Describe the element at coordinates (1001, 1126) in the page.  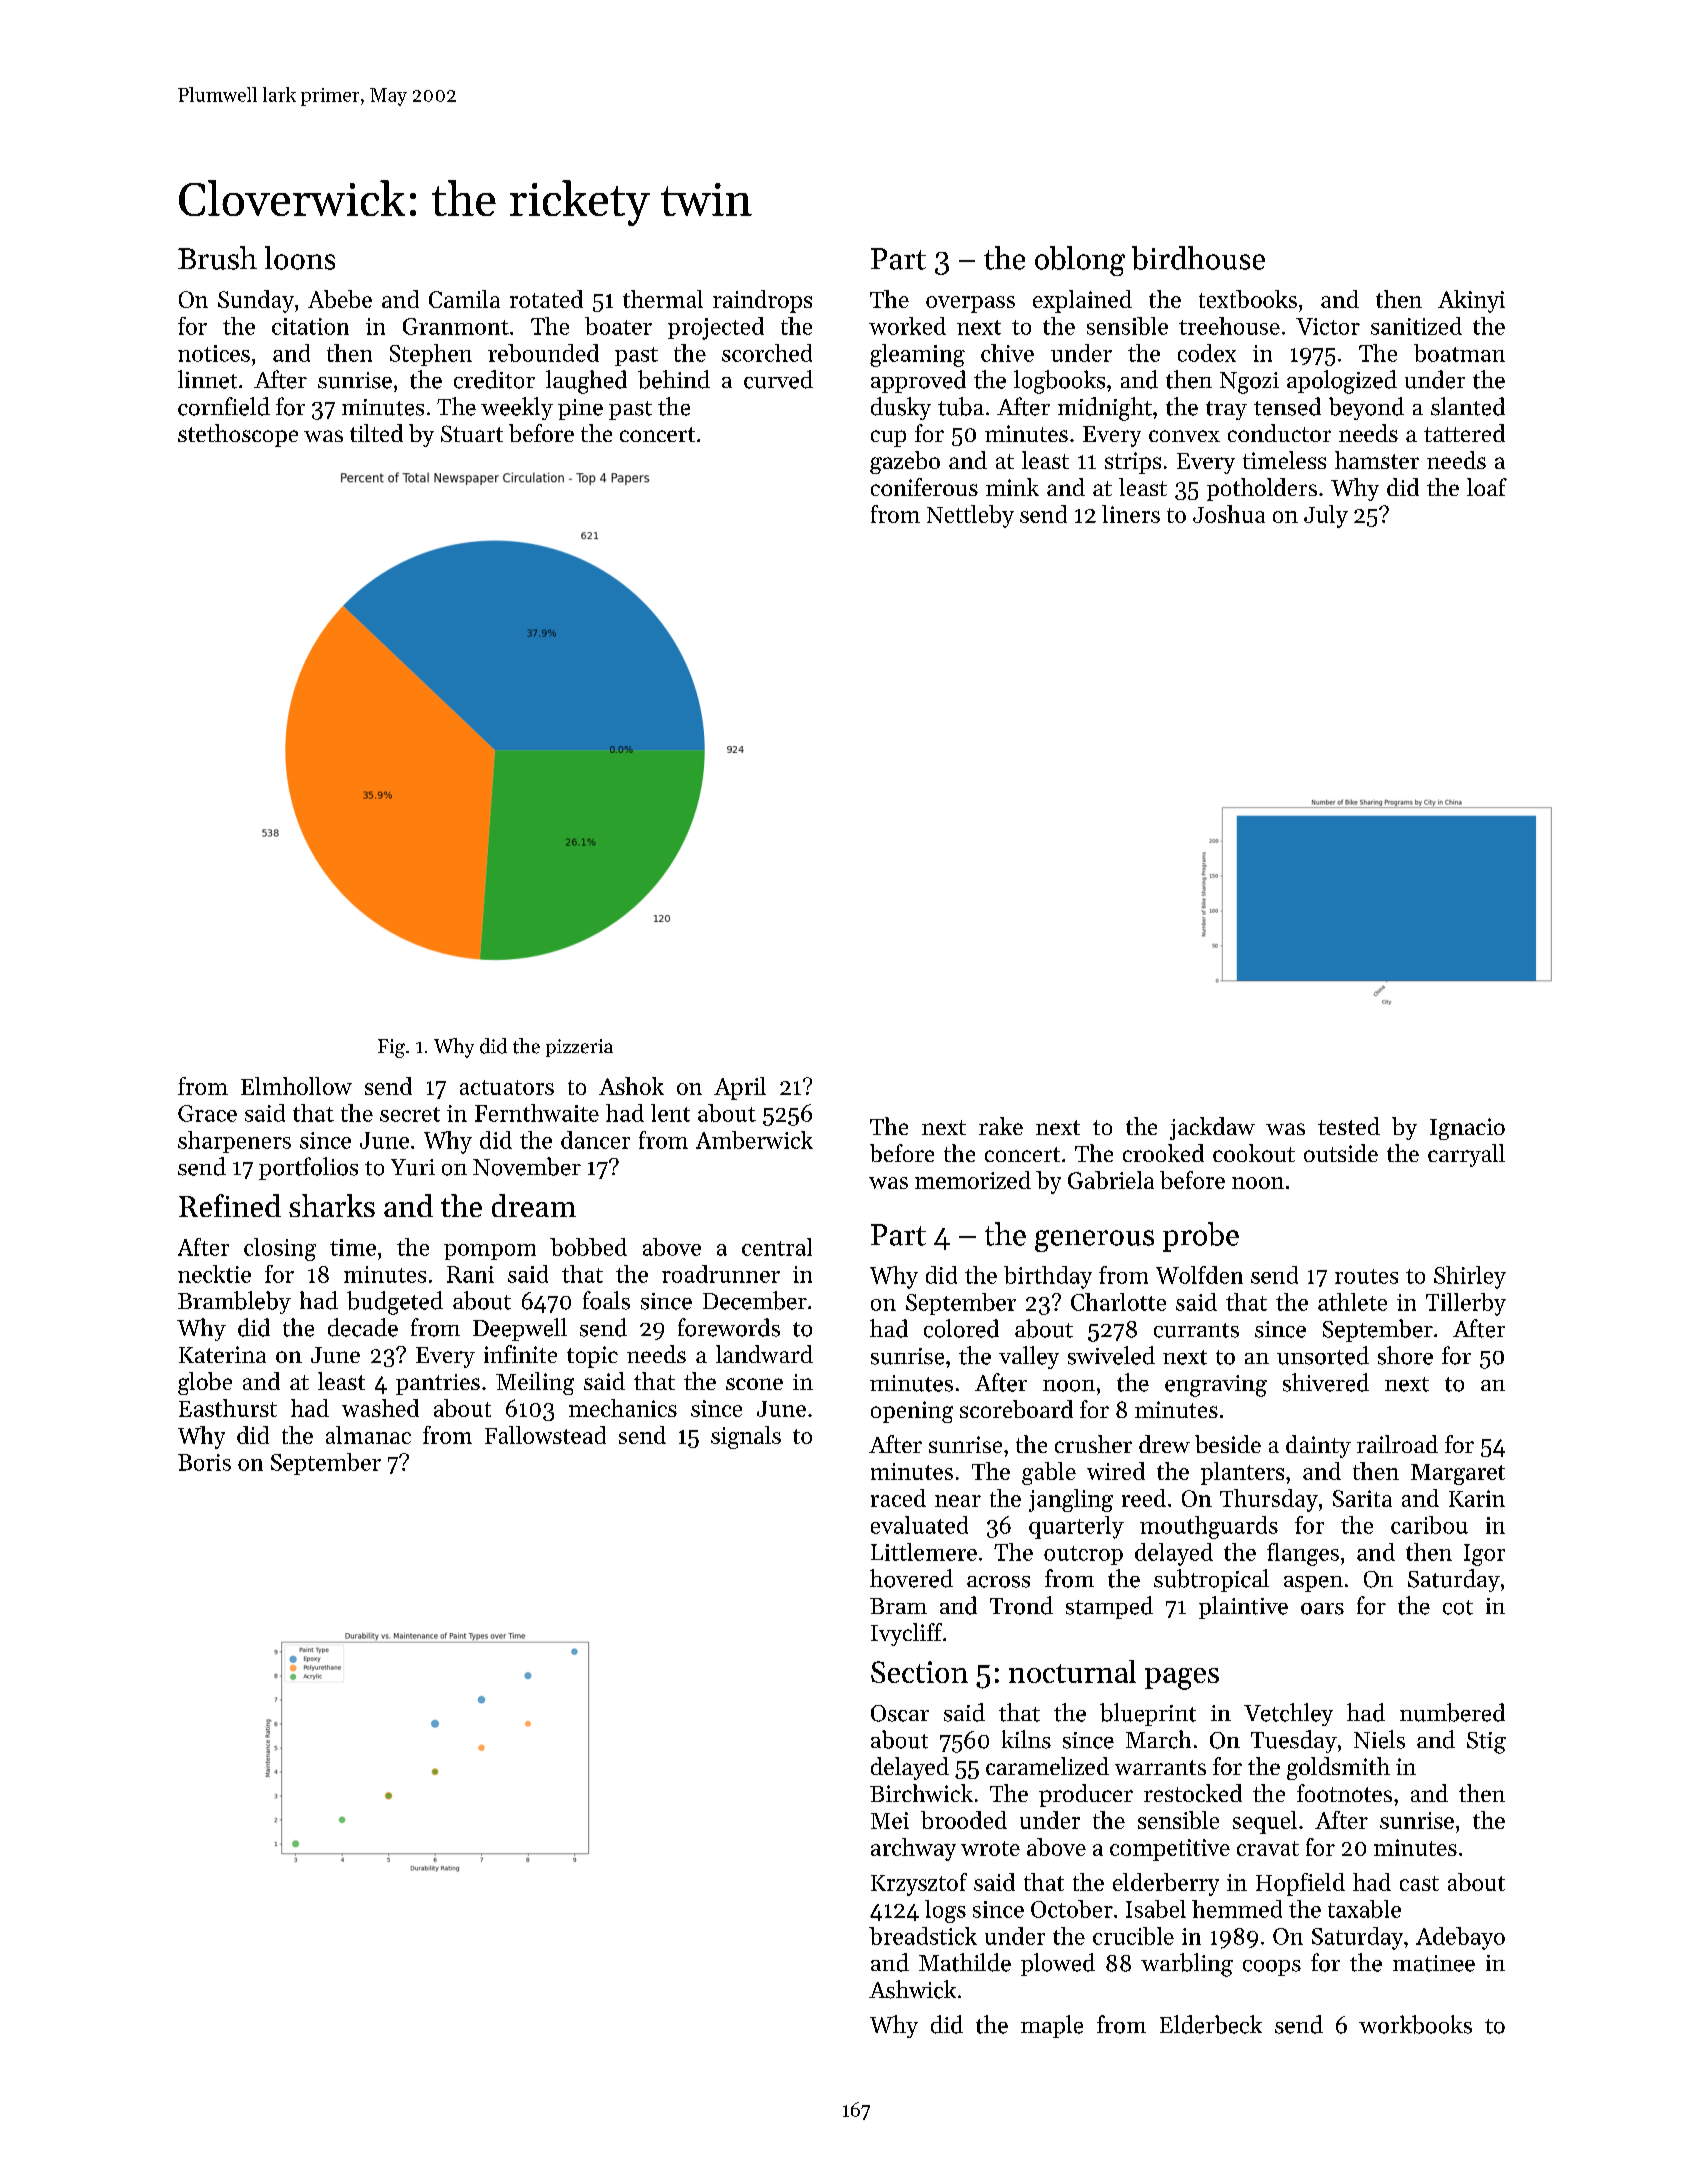
I see `rake` at that location.
